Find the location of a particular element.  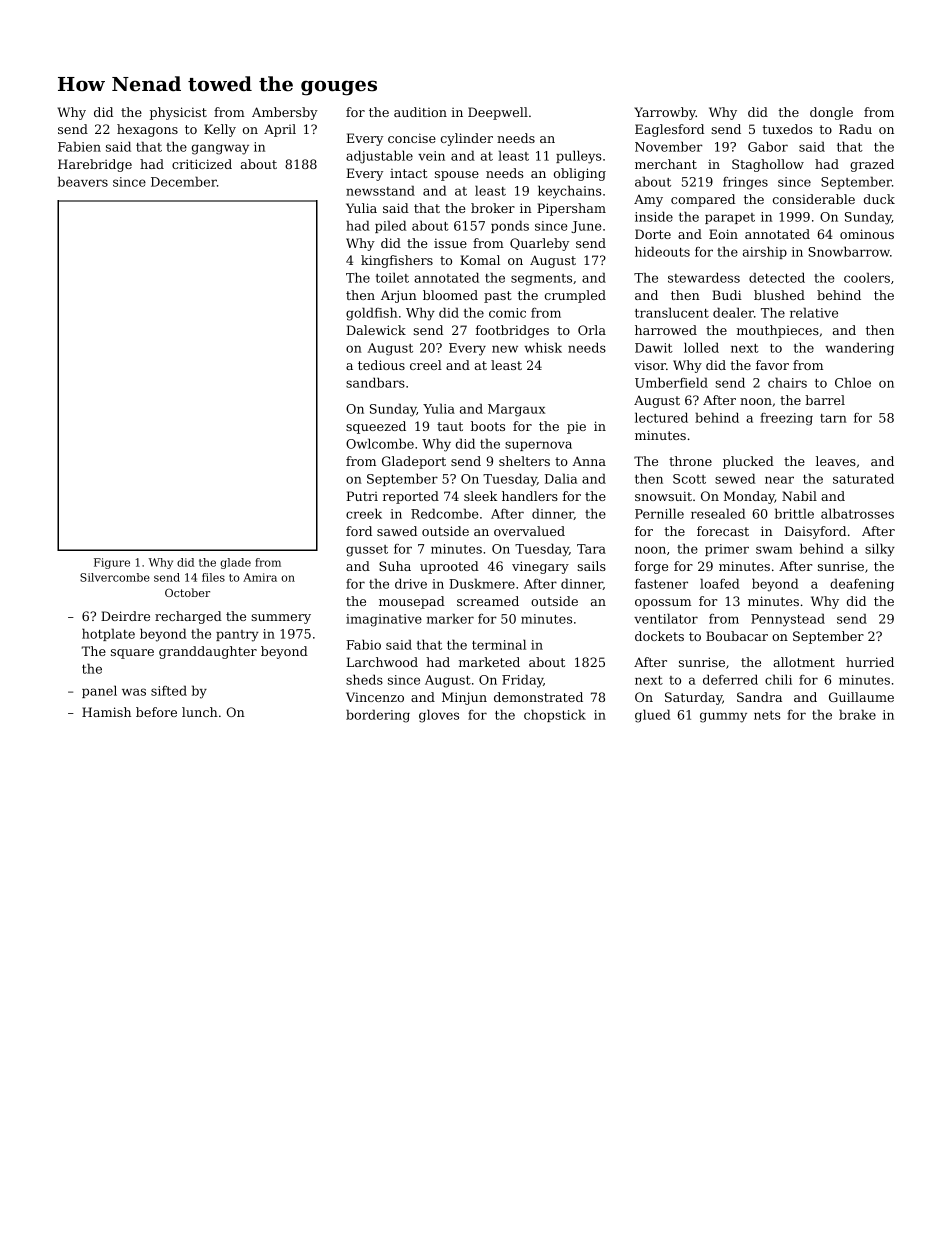

Owlcombe is located at coordinates (380, 443).
